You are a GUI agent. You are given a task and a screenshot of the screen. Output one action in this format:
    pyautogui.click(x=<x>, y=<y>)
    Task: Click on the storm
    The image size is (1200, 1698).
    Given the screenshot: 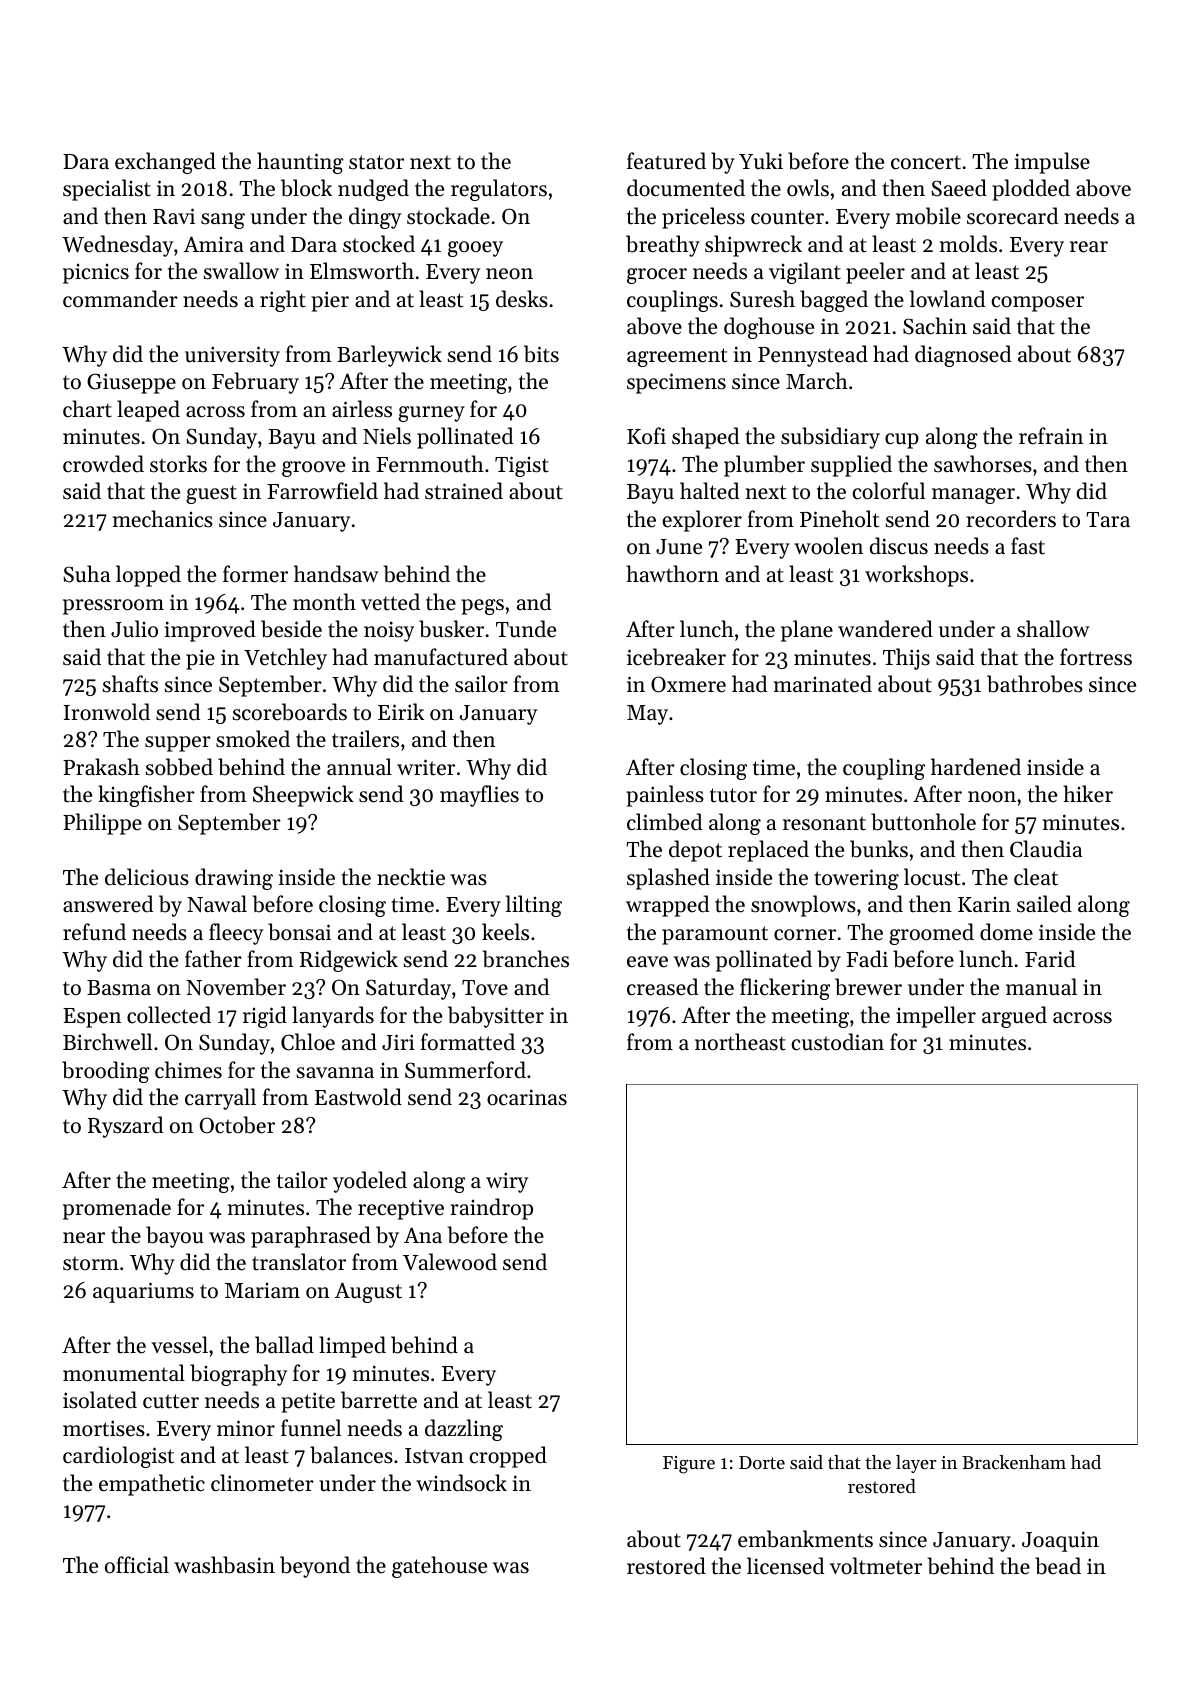 What is the action you would take?
    pyautogui.click(x=91, y=1263)
